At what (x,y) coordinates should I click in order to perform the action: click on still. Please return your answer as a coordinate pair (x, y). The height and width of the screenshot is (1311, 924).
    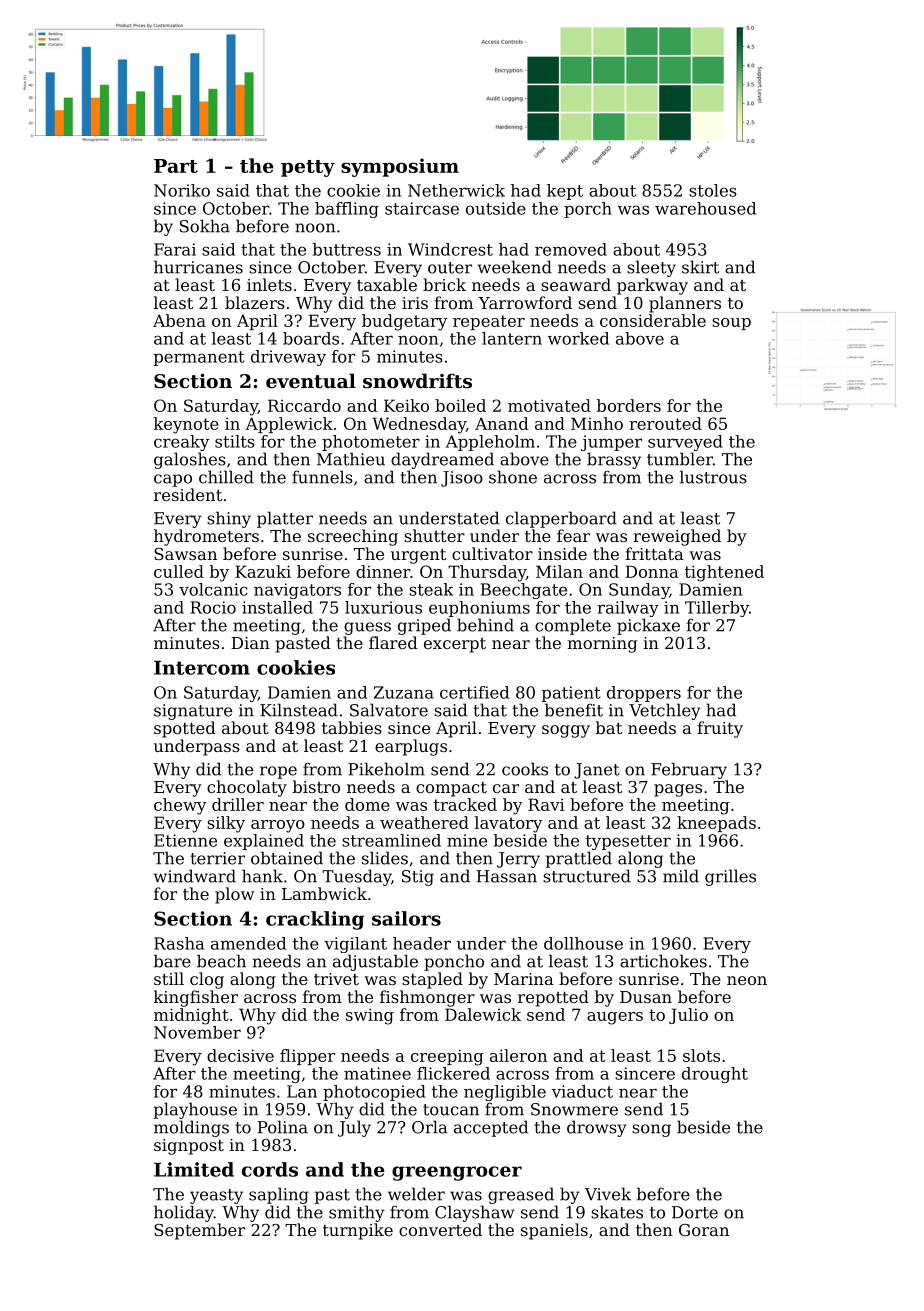
    Looking at the image, I should click on (169, 978).
